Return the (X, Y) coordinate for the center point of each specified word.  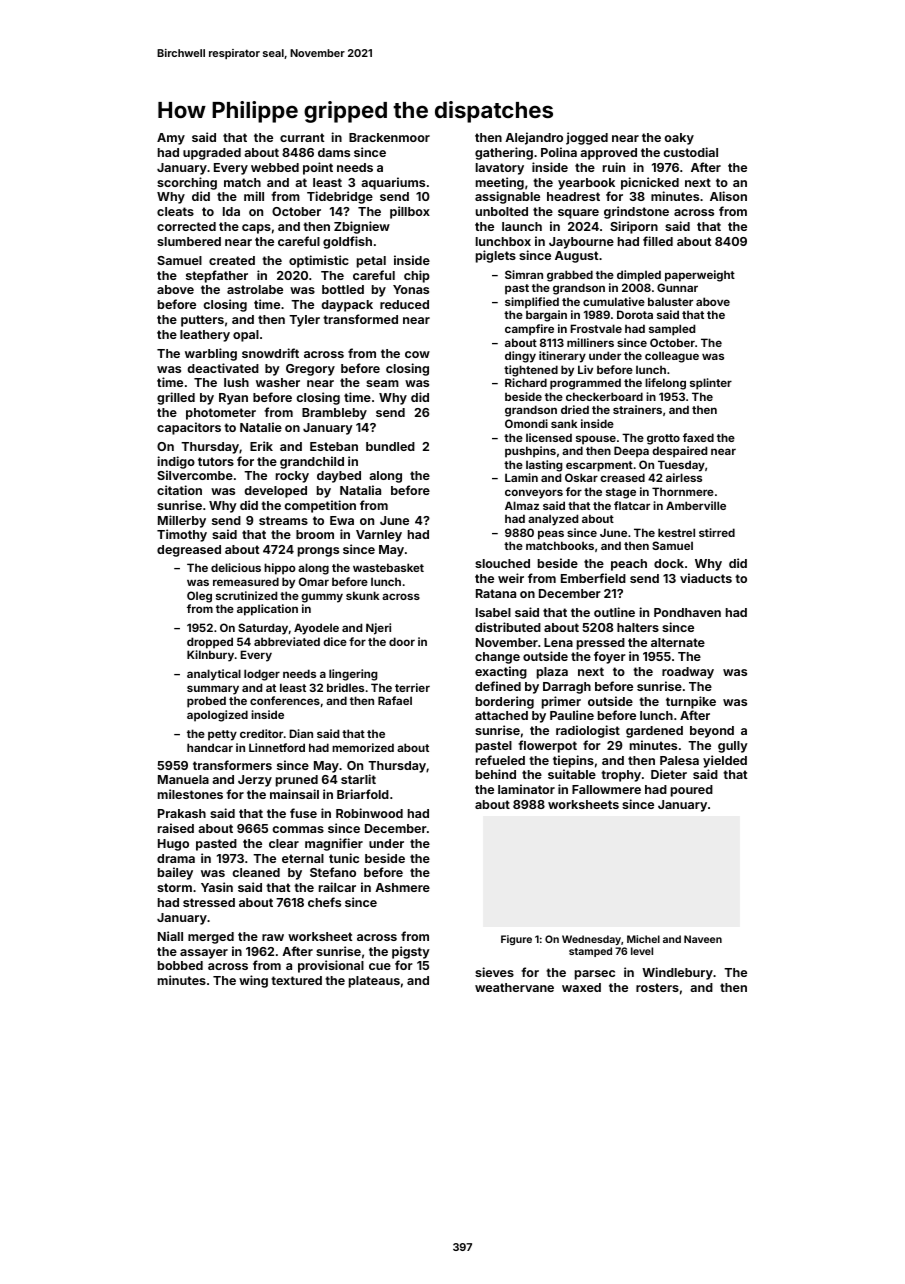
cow (417, 354)
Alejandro (534, 138)
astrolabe (255, 289)
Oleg (199, 597)
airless (684, 477)
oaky (679, 139)
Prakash (182, 813)
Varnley (379, 536)
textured (296, 980)
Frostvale (596, 328)
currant (302, 137)
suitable (572, 774)
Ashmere (402, 887)
